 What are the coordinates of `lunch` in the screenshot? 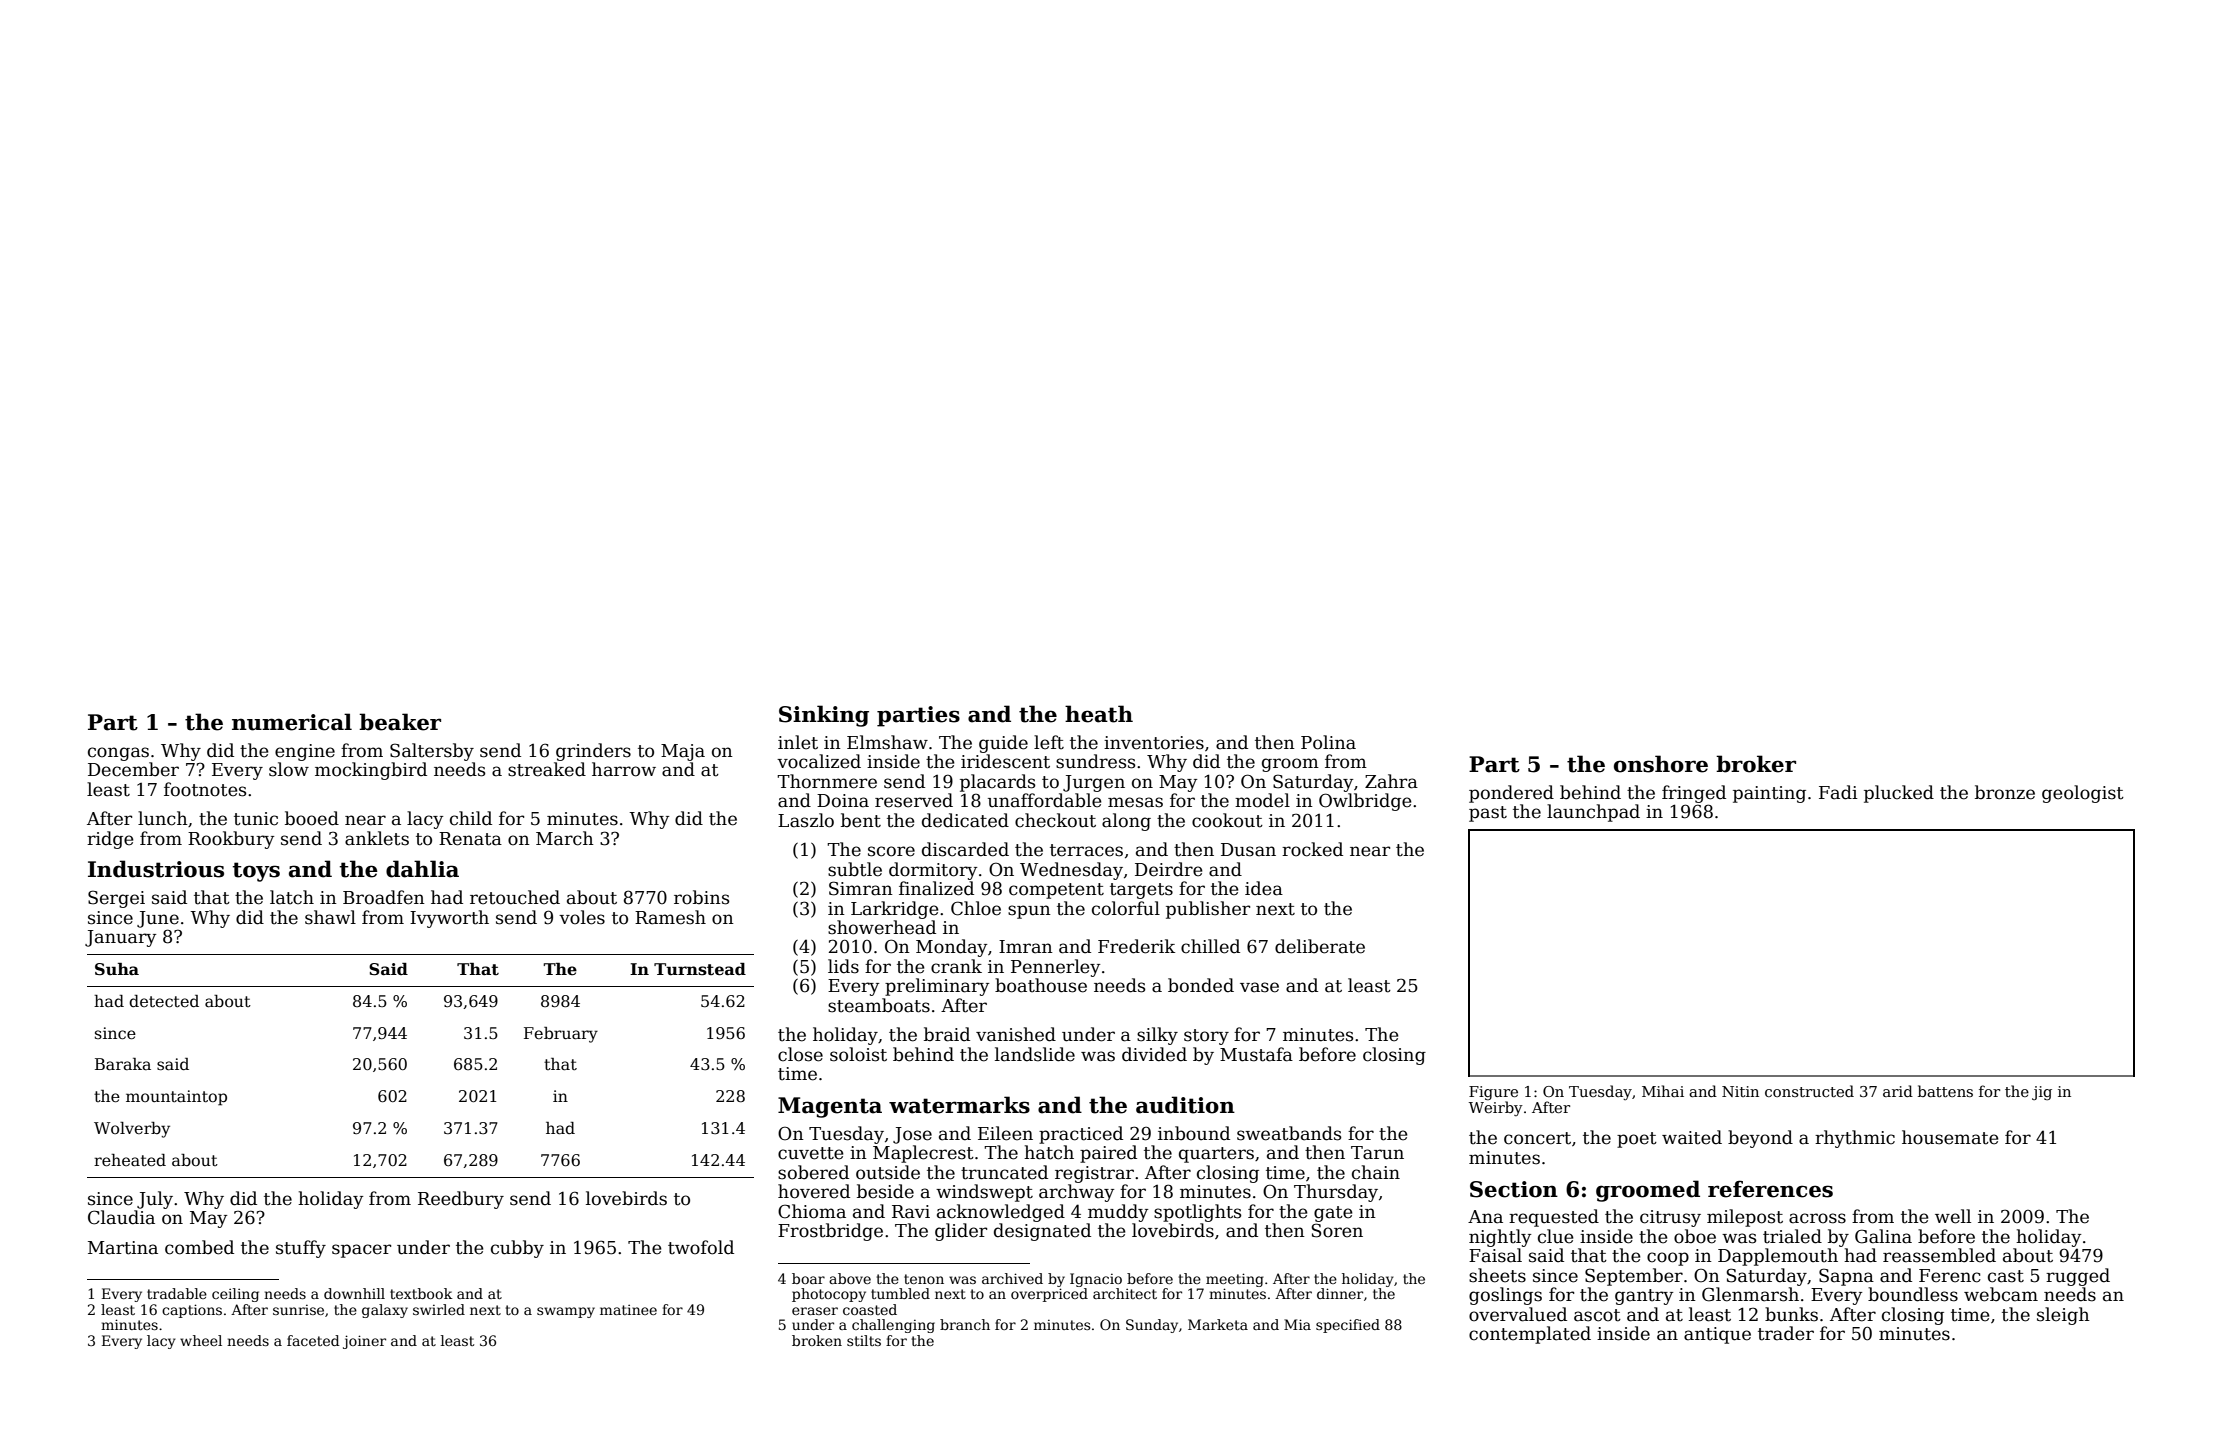 It's located at (163, 818).
